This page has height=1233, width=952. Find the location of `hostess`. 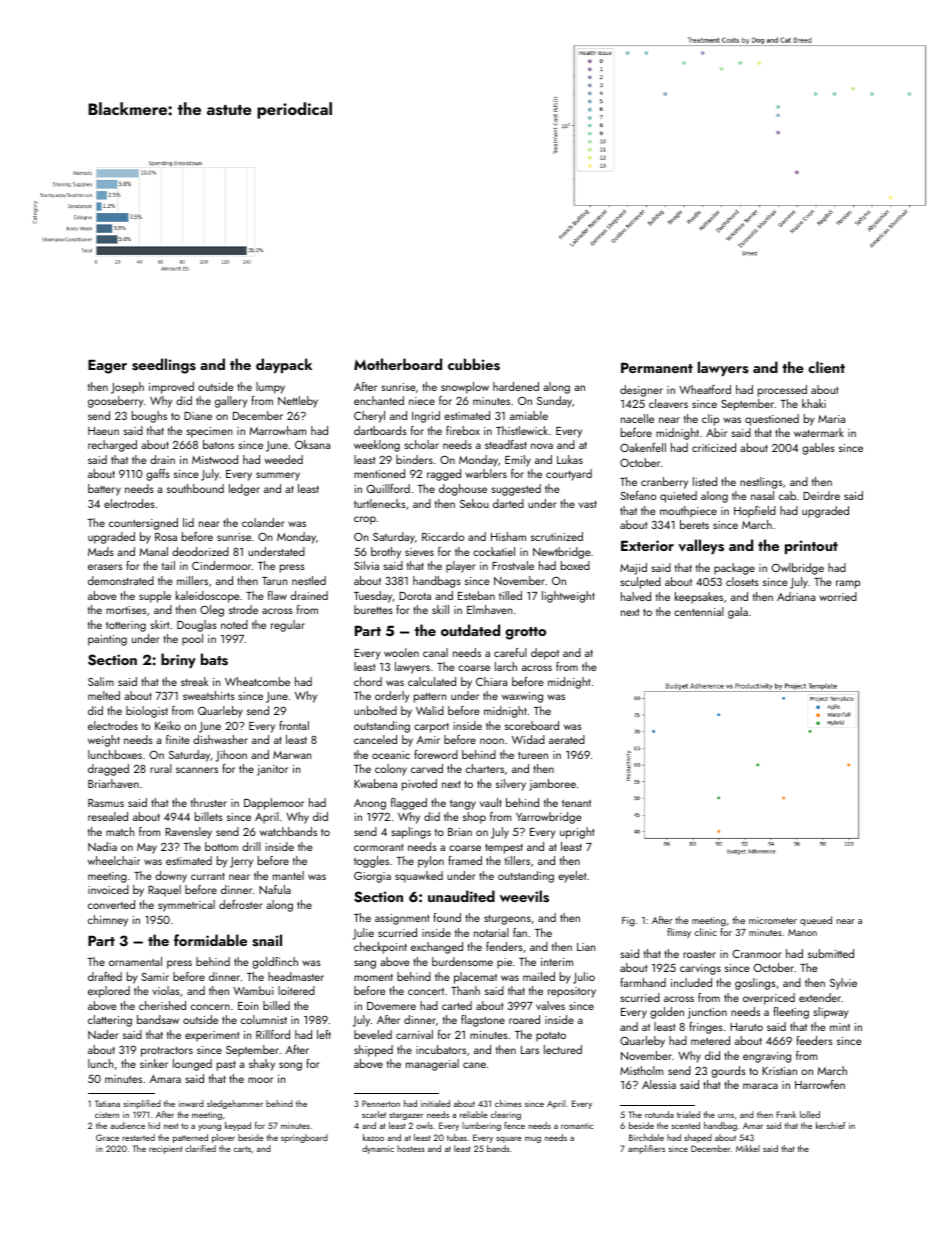

hostess is located at coordinates (411, 1148).
